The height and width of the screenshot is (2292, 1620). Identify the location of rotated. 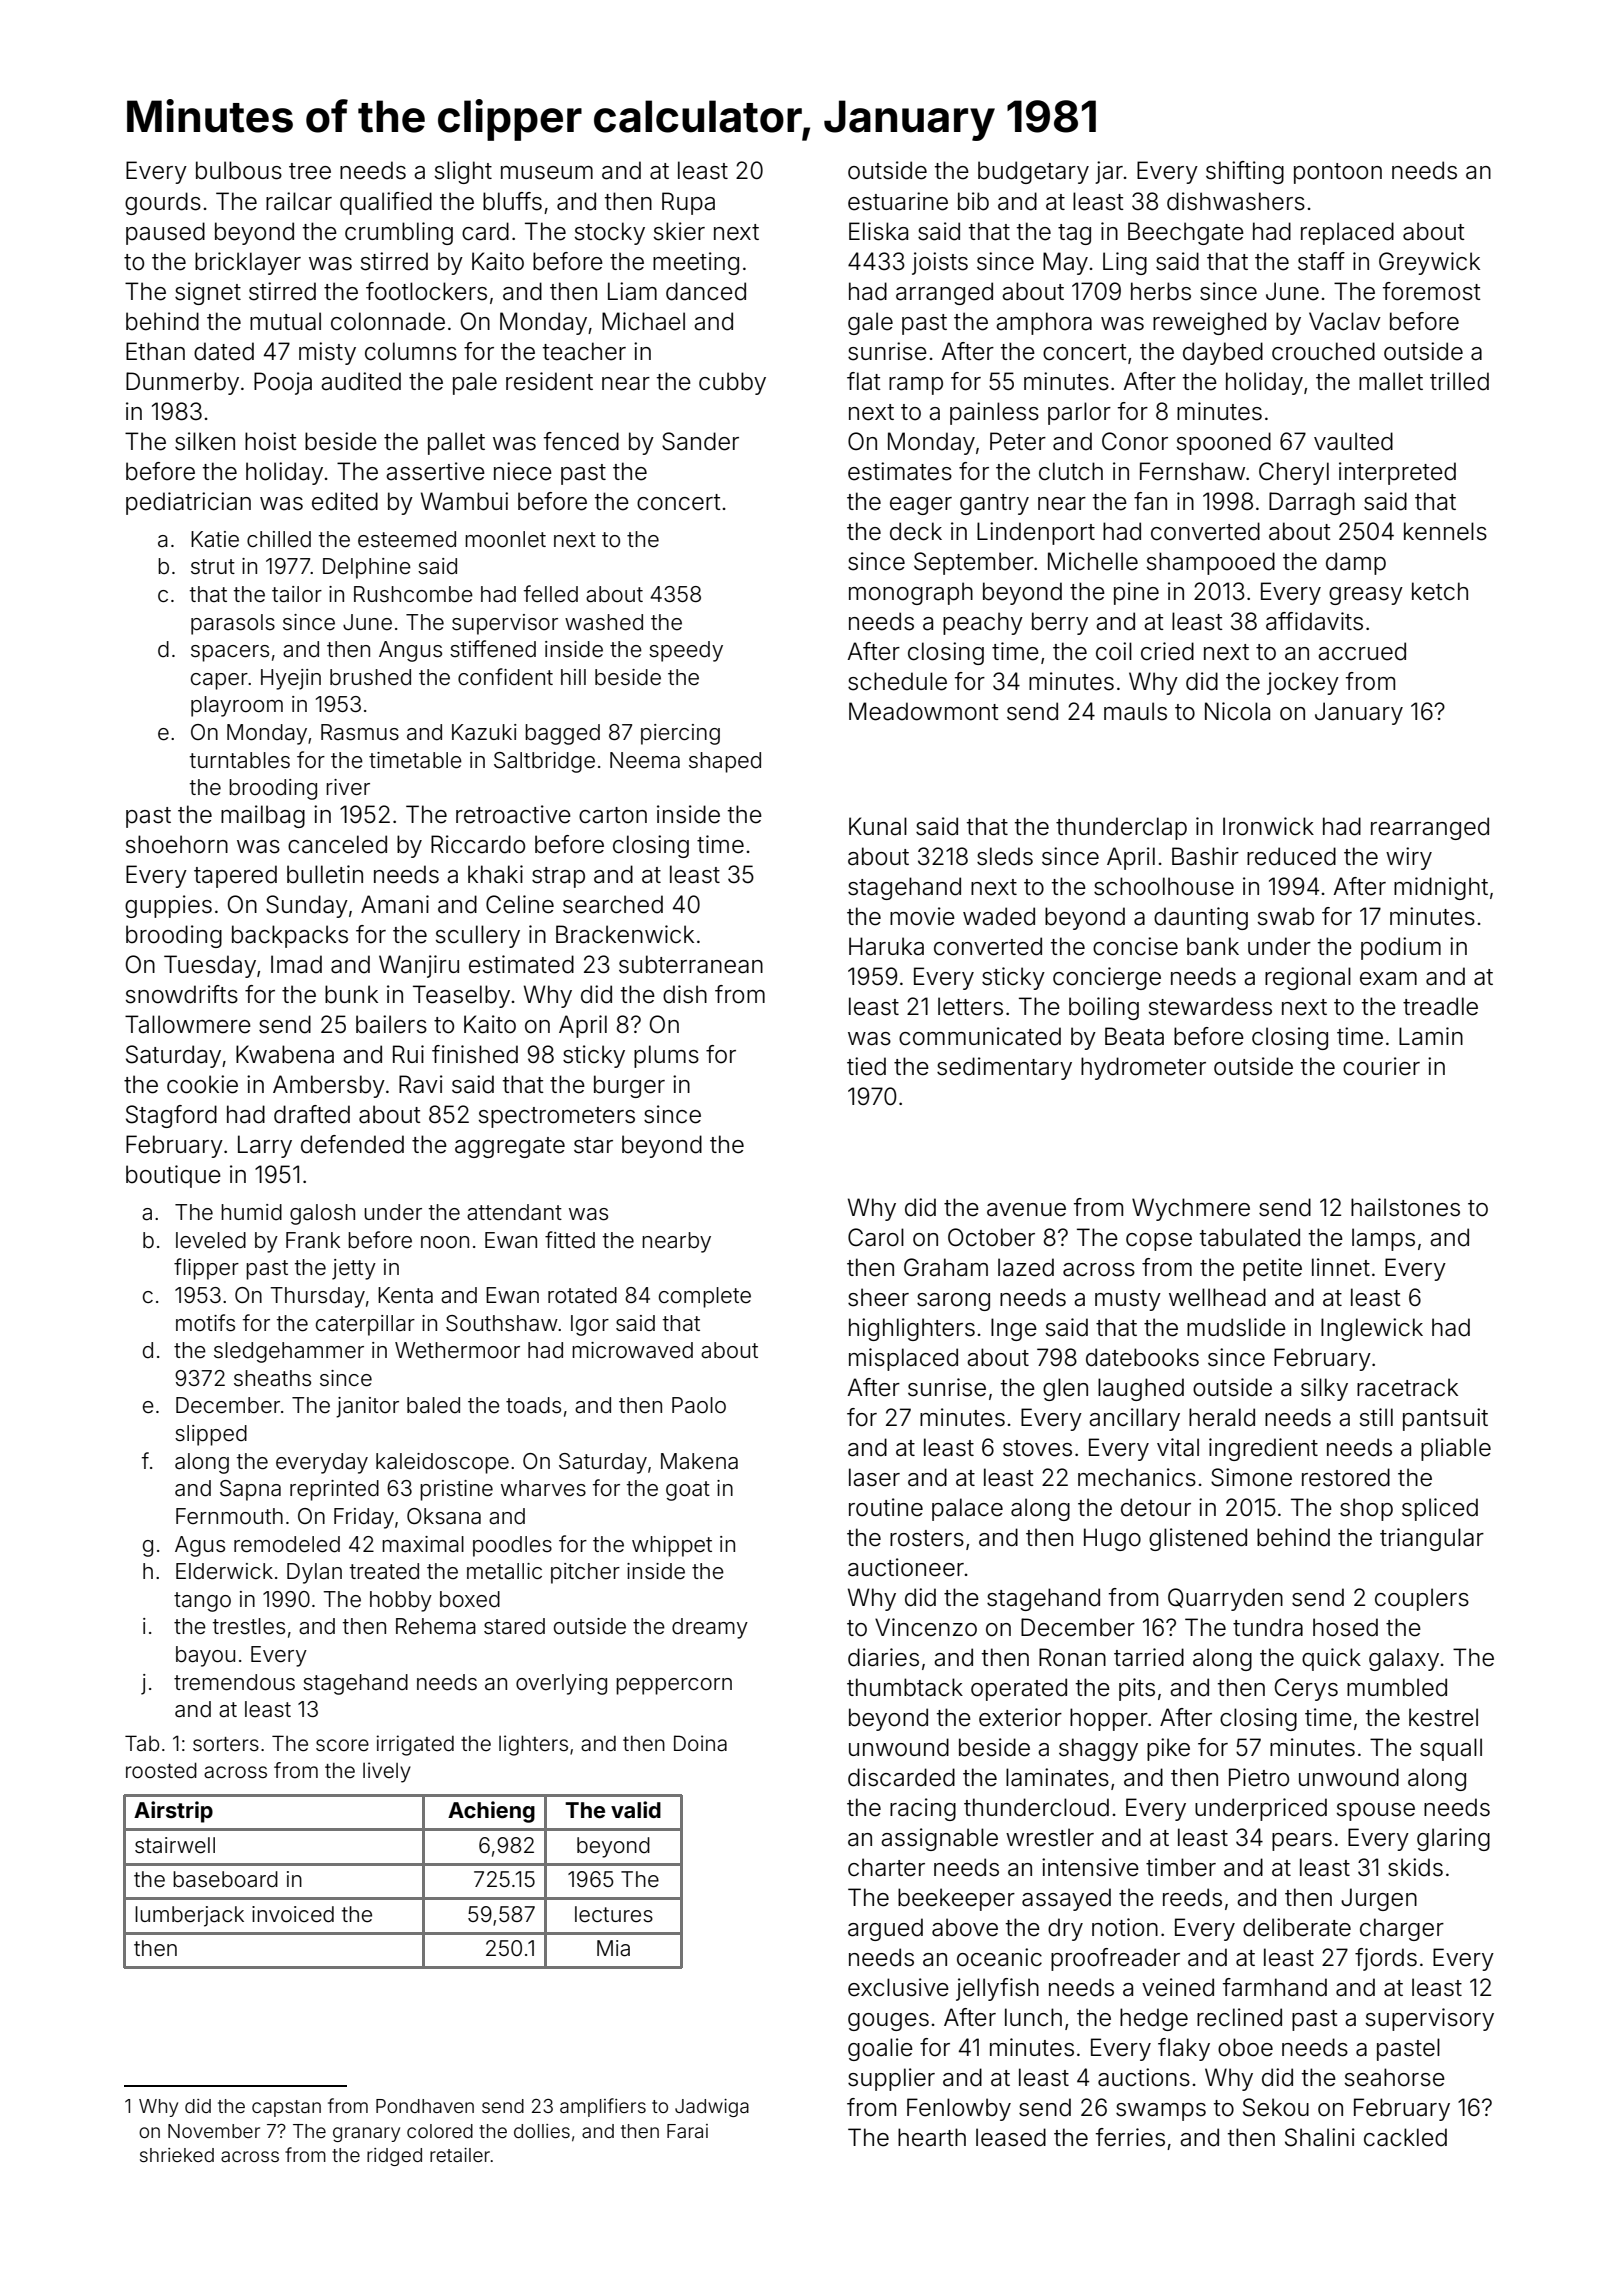
(582, 1295).
